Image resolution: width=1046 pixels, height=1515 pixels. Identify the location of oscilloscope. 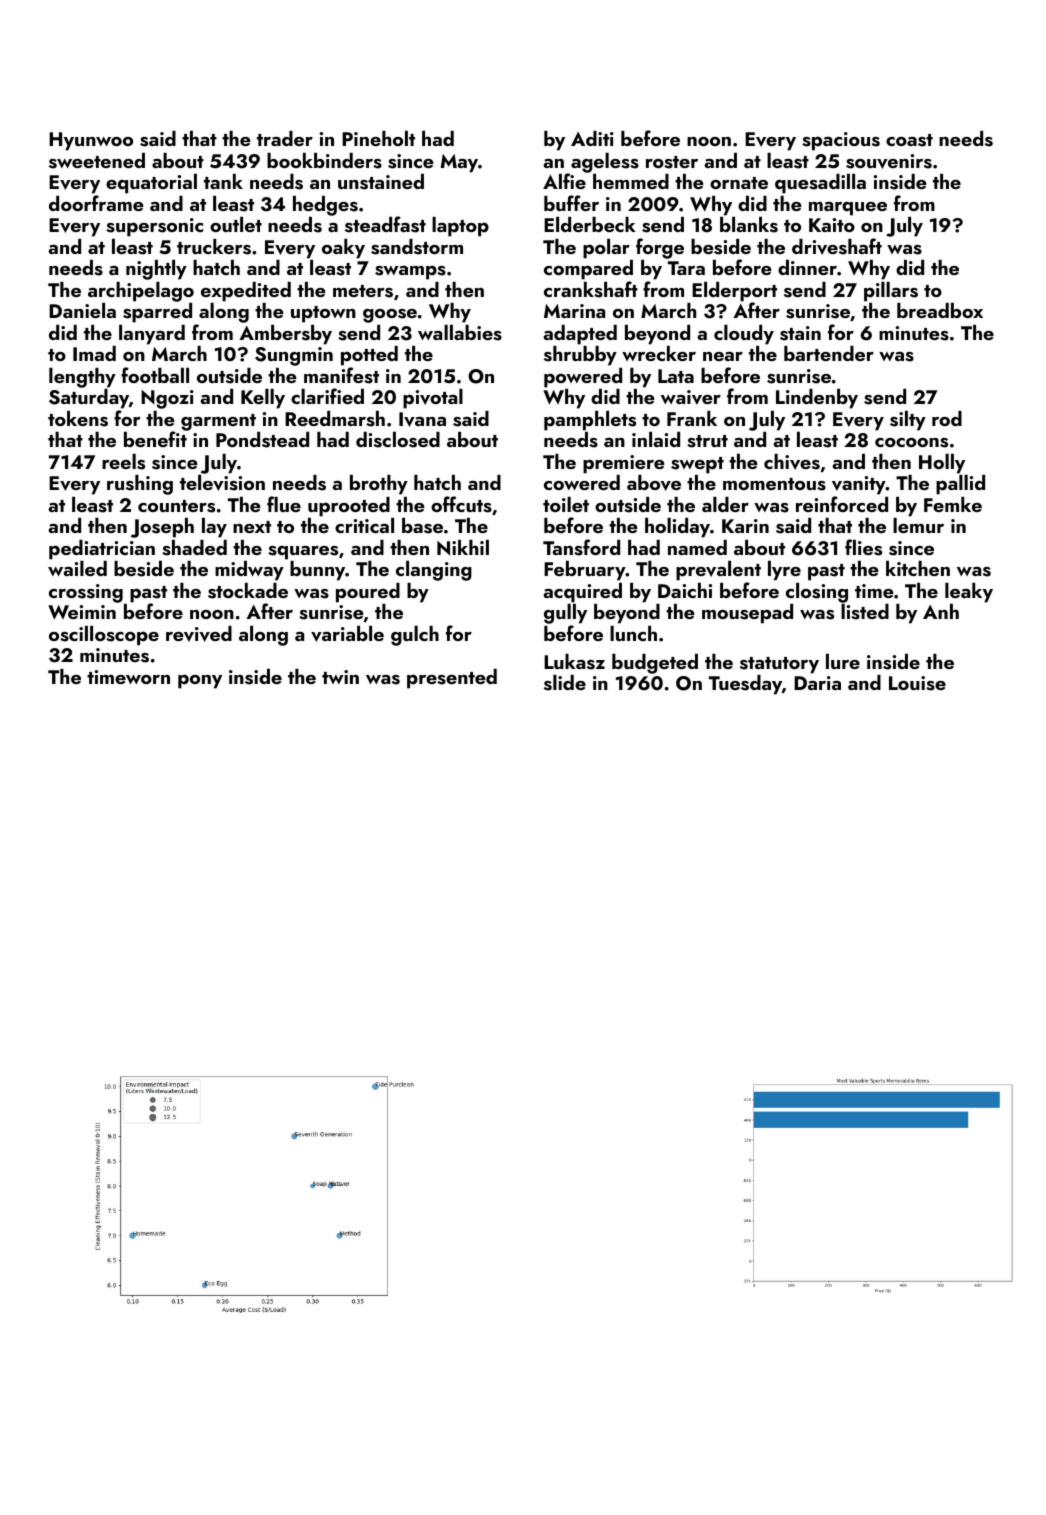
(104, 636).
